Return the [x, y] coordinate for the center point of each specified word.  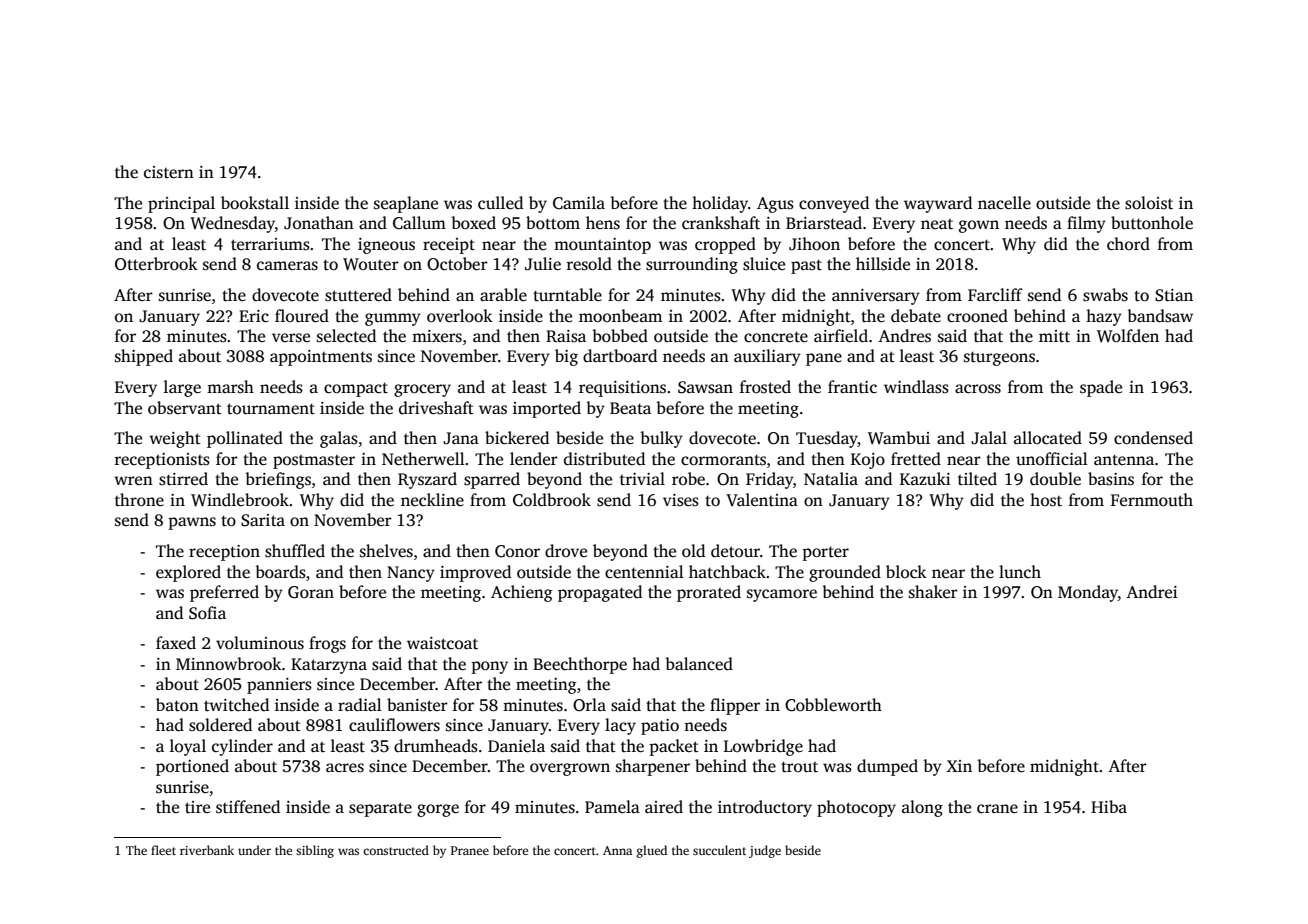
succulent [719, 850]
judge [765, 851]
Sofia [207, 613]
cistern [169, 172]
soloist [1149, 203]
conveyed [834, 204]
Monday [1088, 593]
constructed [396, 850]
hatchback [727, 572]
